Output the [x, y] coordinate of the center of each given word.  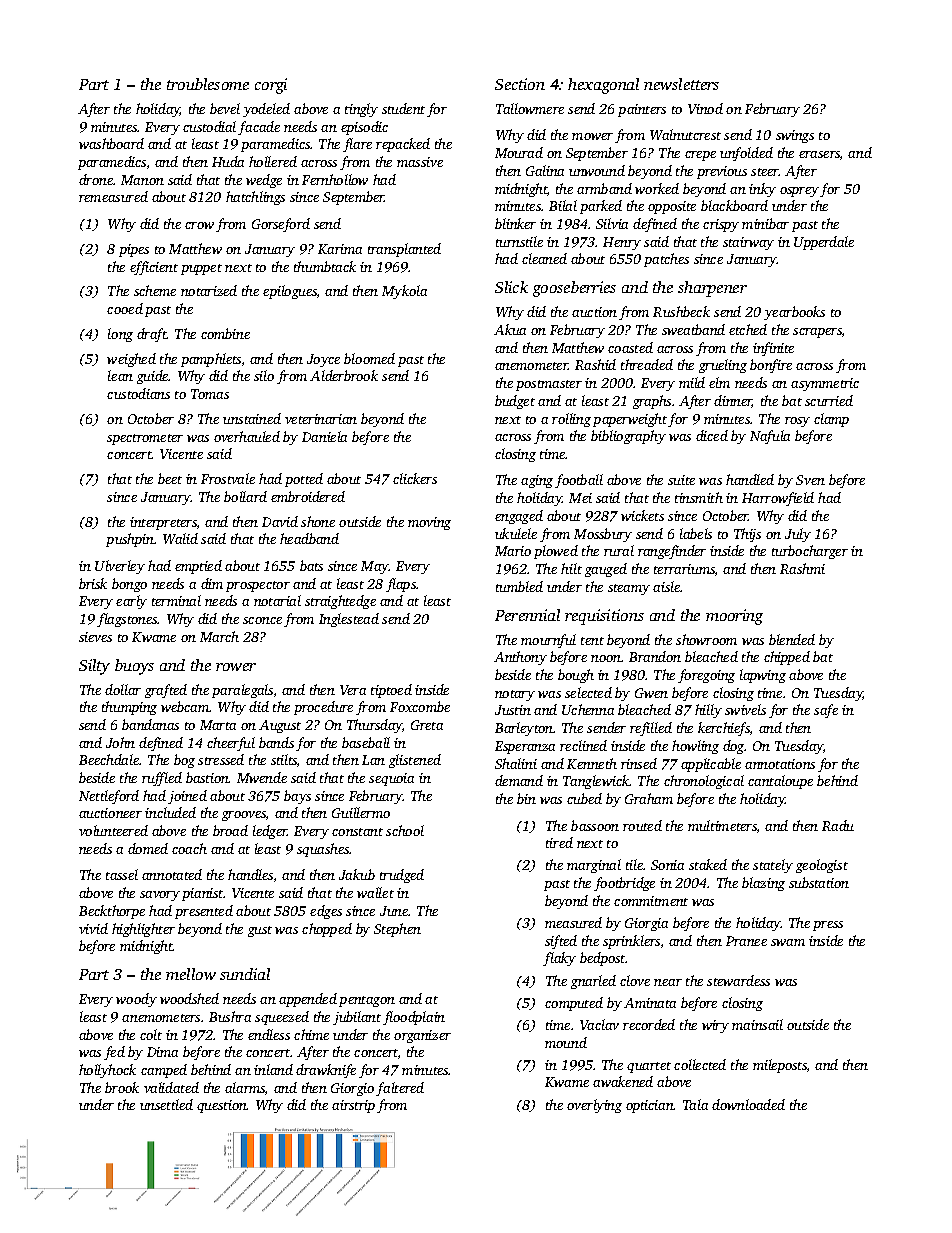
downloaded [748, 1104]
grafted [166, 691]
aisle [667, 586]
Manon [142, 180]
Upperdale [824, 243]
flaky [559, 959]
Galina [545, 170]
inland [273, 1069]
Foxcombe [420, 706]
